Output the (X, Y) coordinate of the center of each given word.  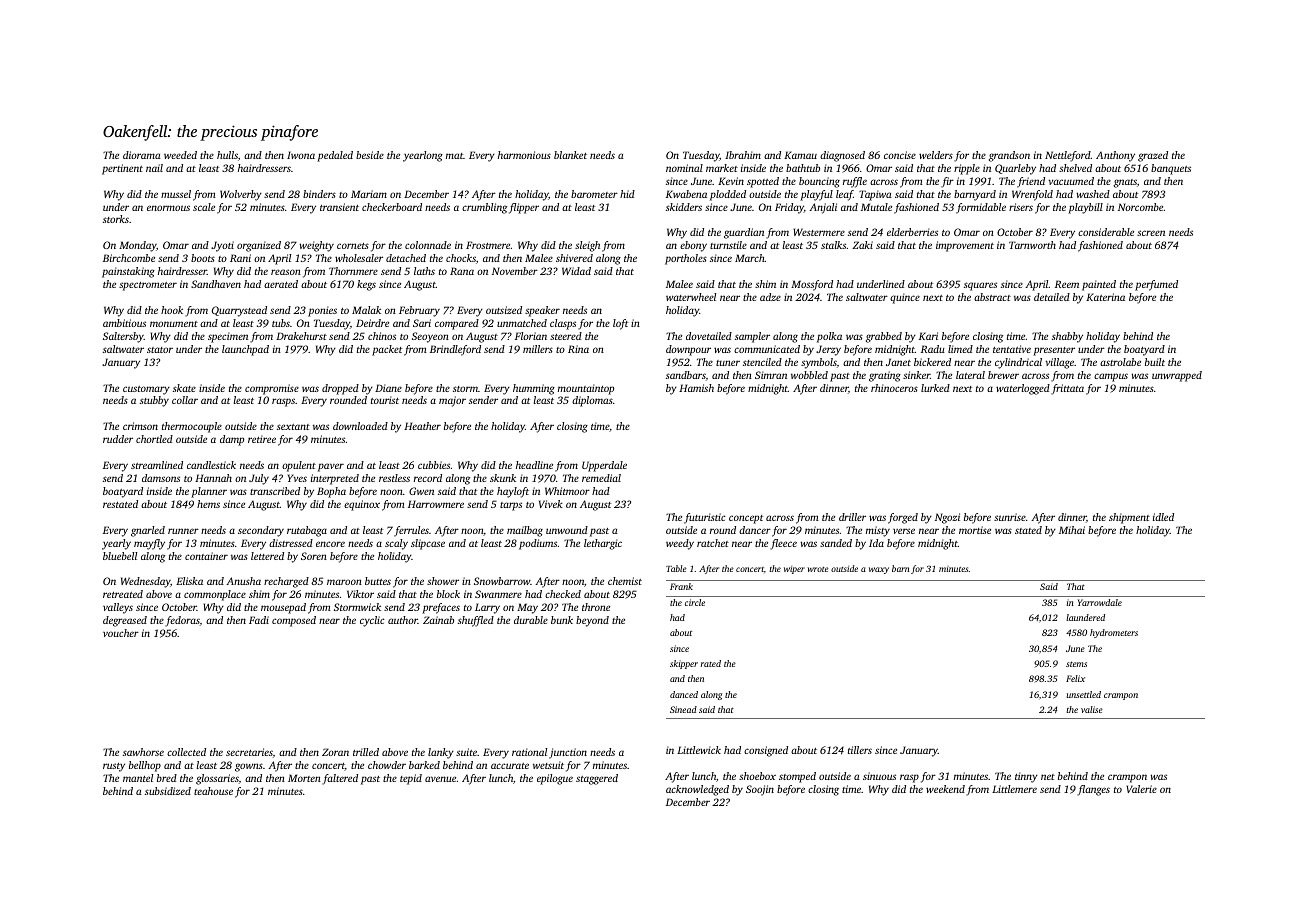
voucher (121, 633)
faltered (340, 779)
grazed (1153, 156)
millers (538, 349)
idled (1163, 517)
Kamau (800, 155)
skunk (503, 478)
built (1155, 362)
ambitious (124, 323)
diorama (142, 155)
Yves (297, 478)
